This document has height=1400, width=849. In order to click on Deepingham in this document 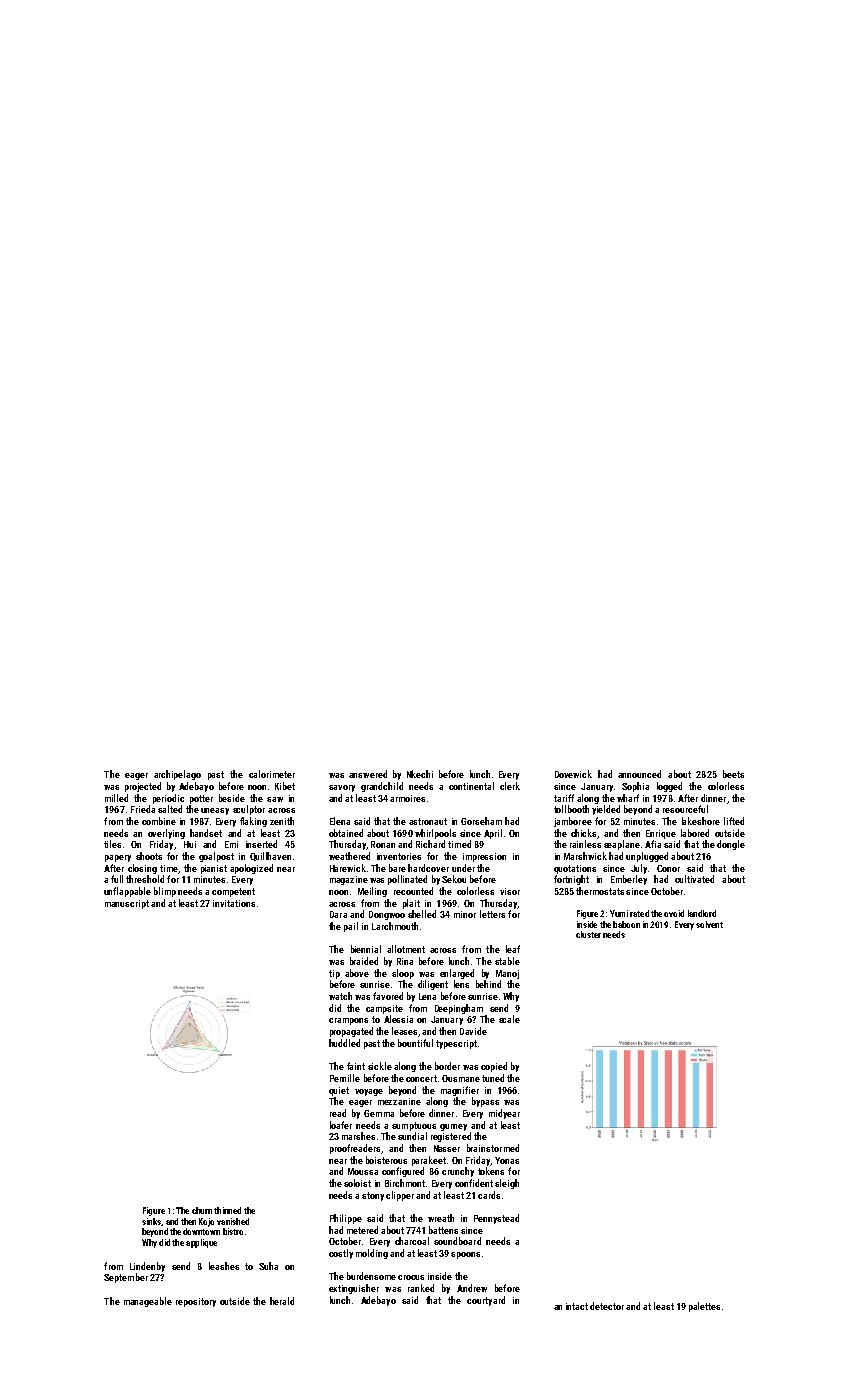, I will do `click(459, 1009)`.
